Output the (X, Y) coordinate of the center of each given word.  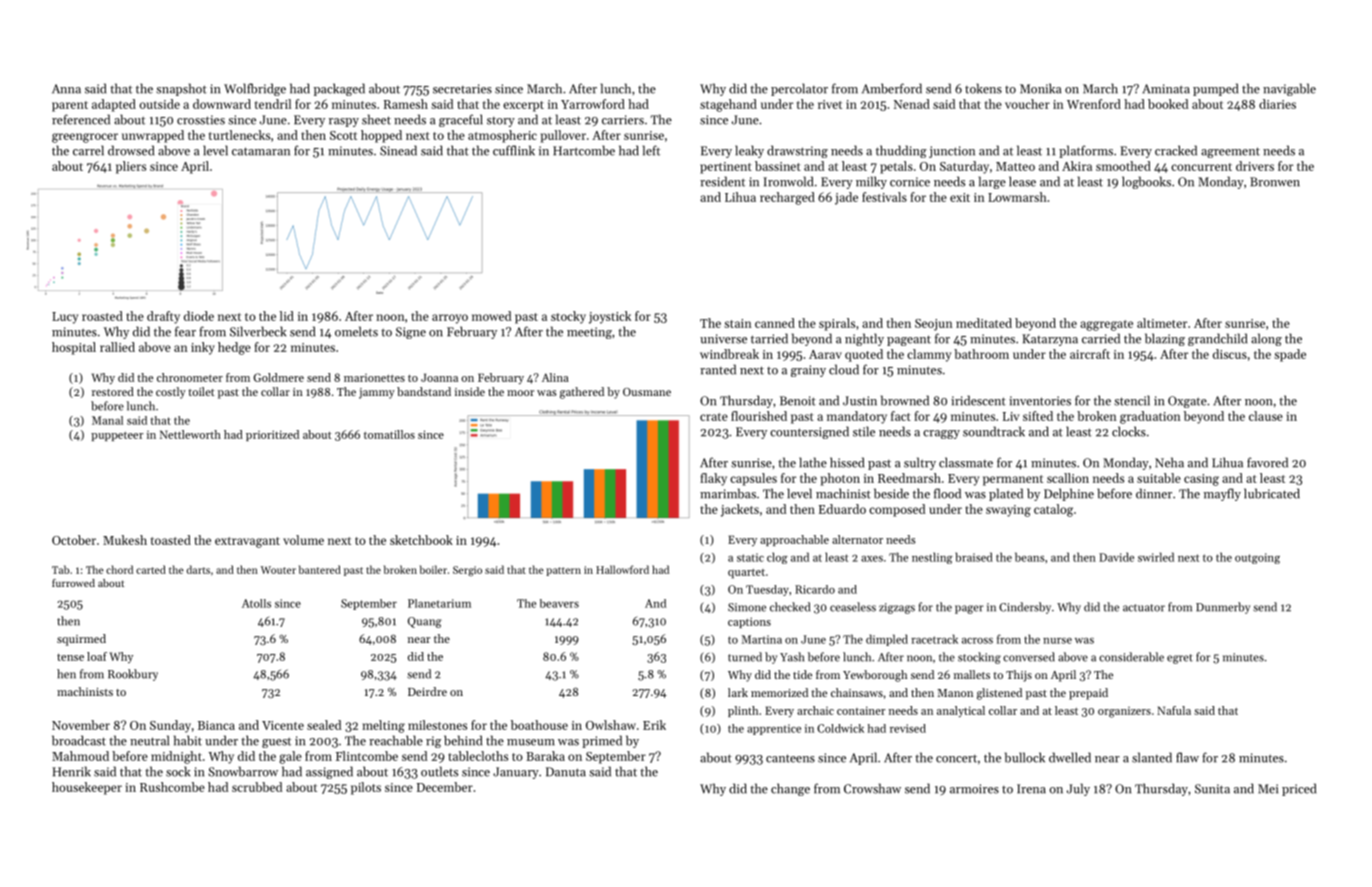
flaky (713, 479)
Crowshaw (872, 788)
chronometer (190, 377)
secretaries (462, 89)
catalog (1053, 510)
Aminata (1166, 89)
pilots (366, 788)
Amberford (892, 88)
